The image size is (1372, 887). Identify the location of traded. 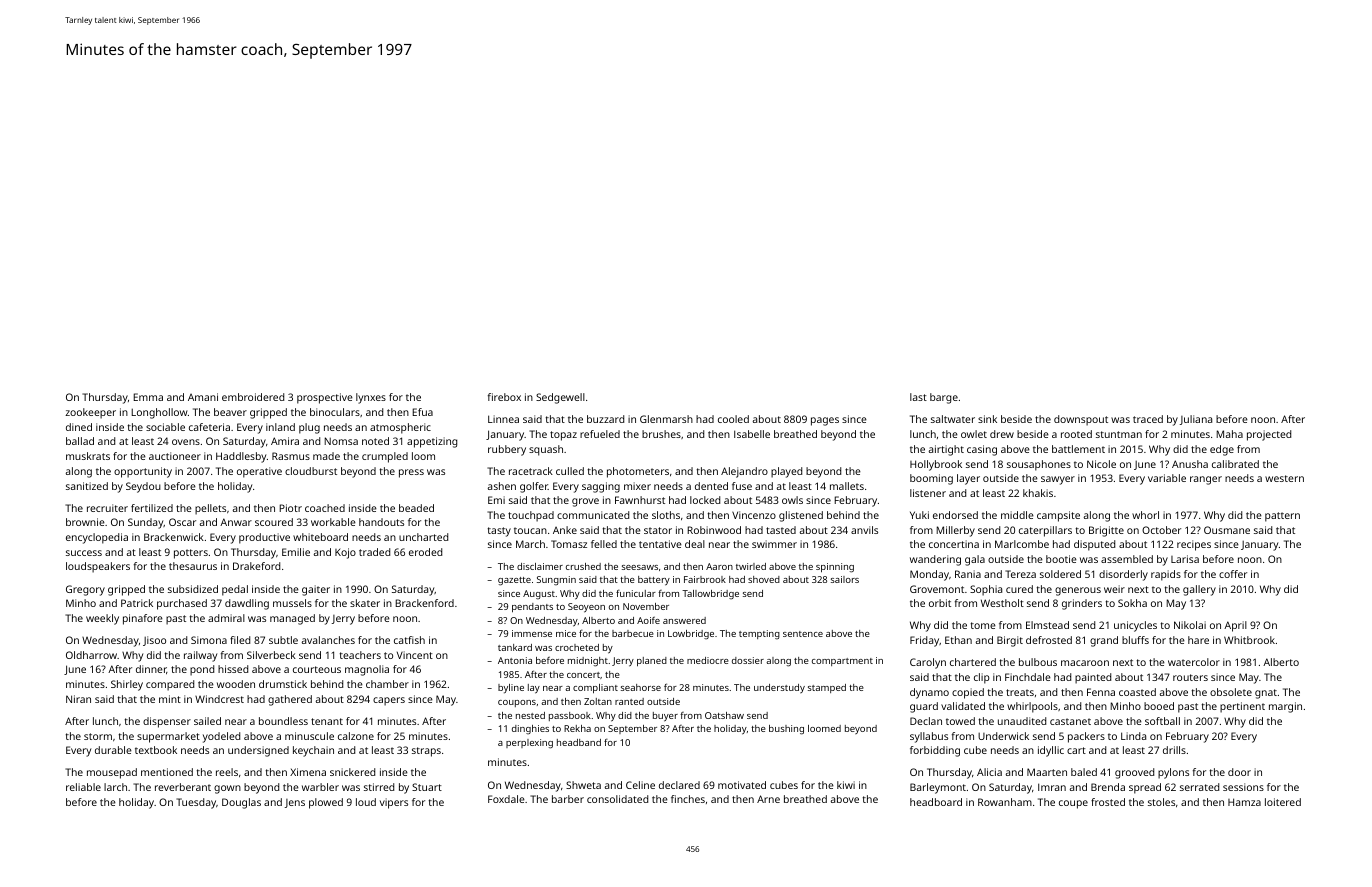
(374, 552).
